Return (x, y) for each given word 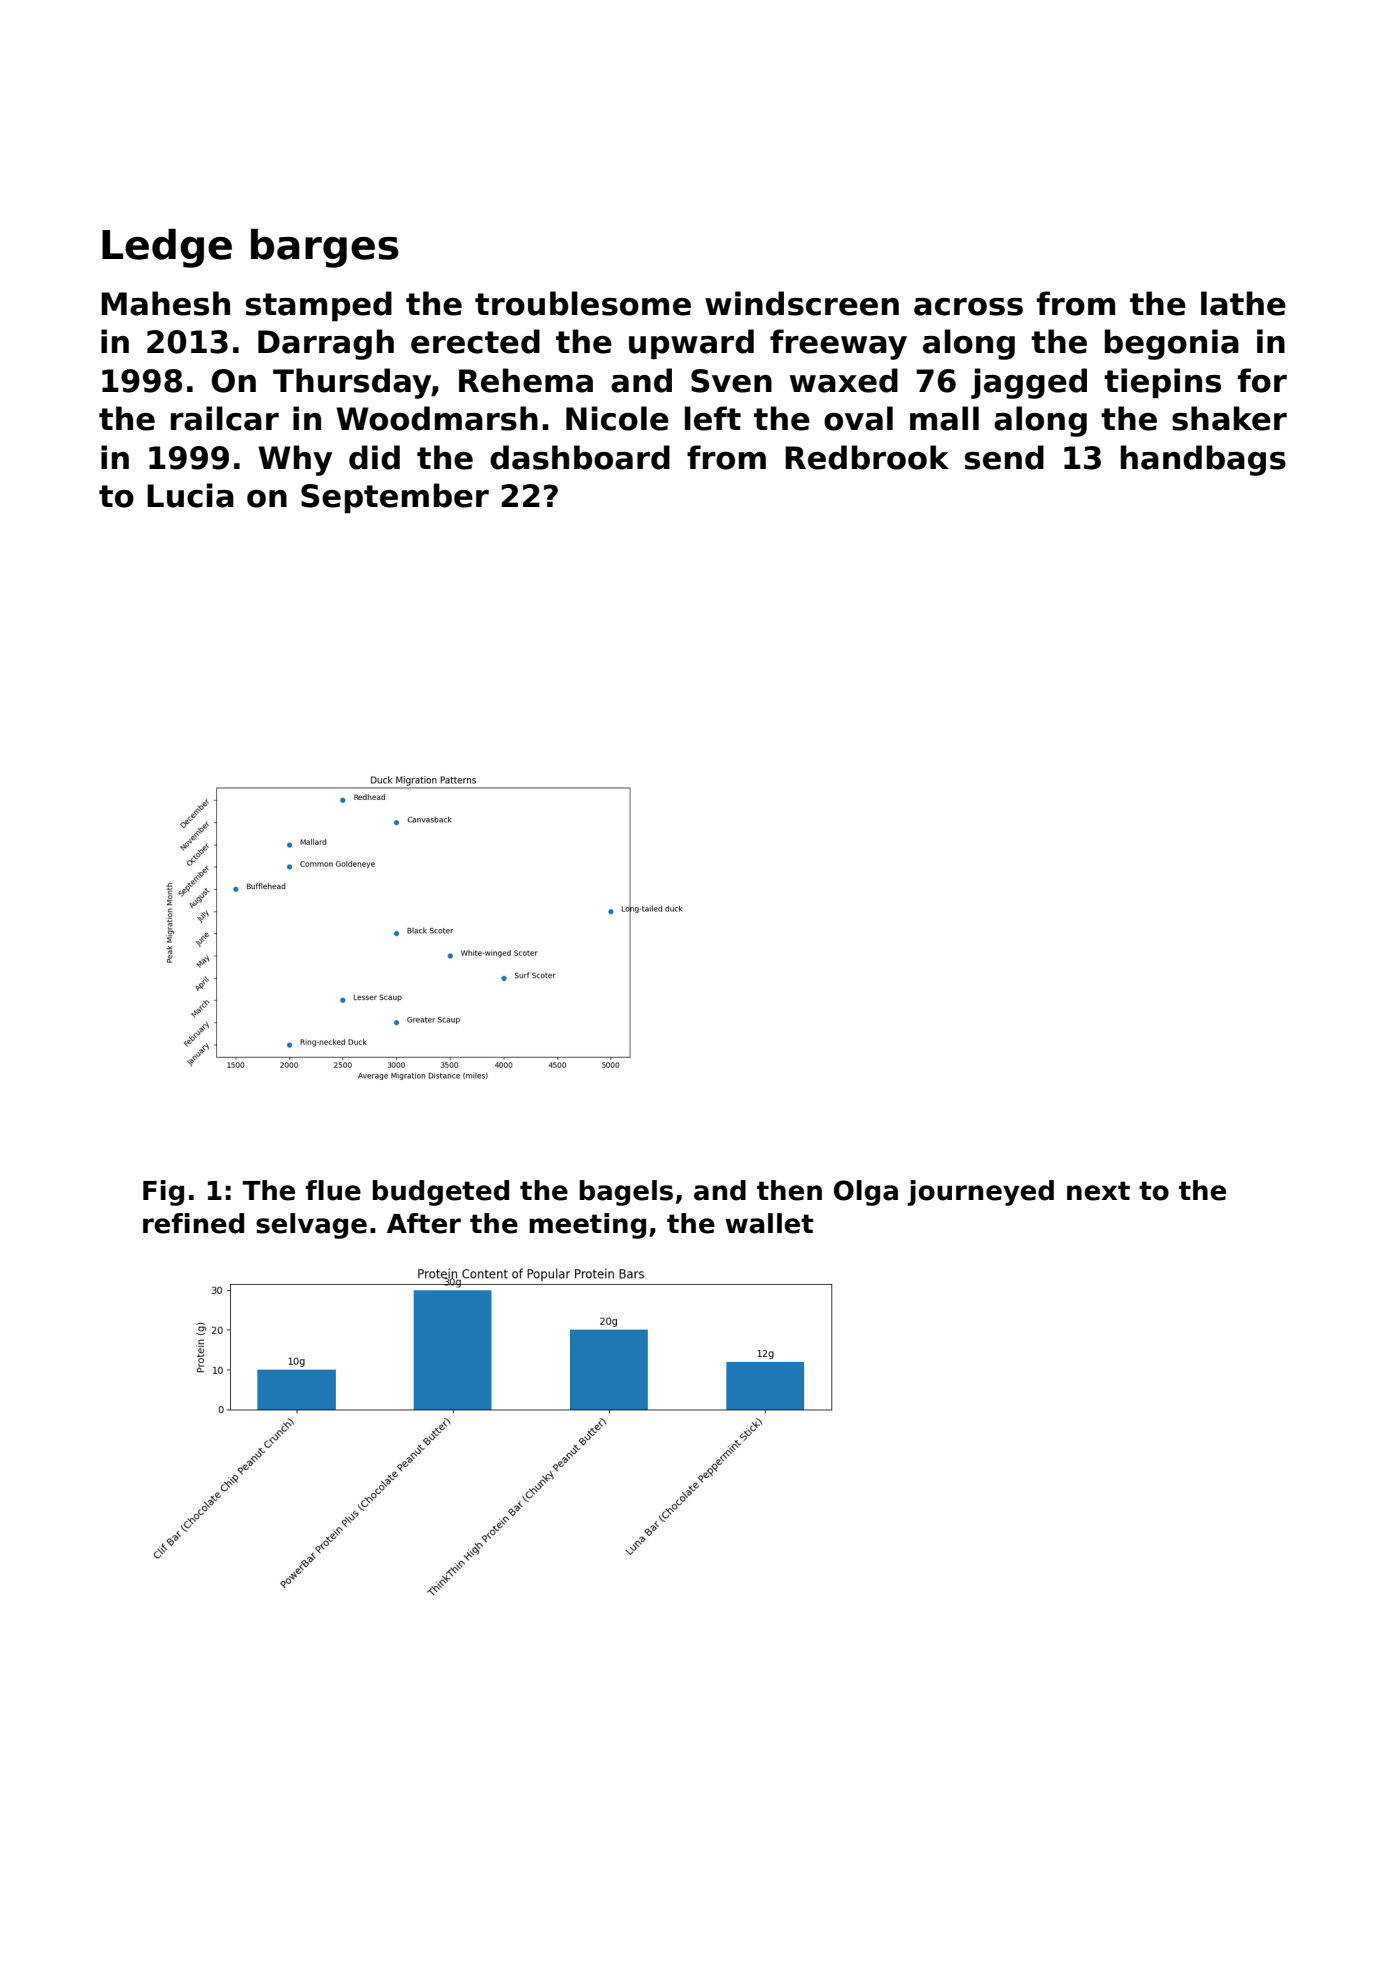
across (968, 307)
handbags (1203, 460)
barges (325, 248)
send (1004, 457)
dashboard (580, 457)
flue (333, 1190)
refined (193, 1223)
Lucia (190, 495)
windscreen (802, 303)
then (789, 1190)
